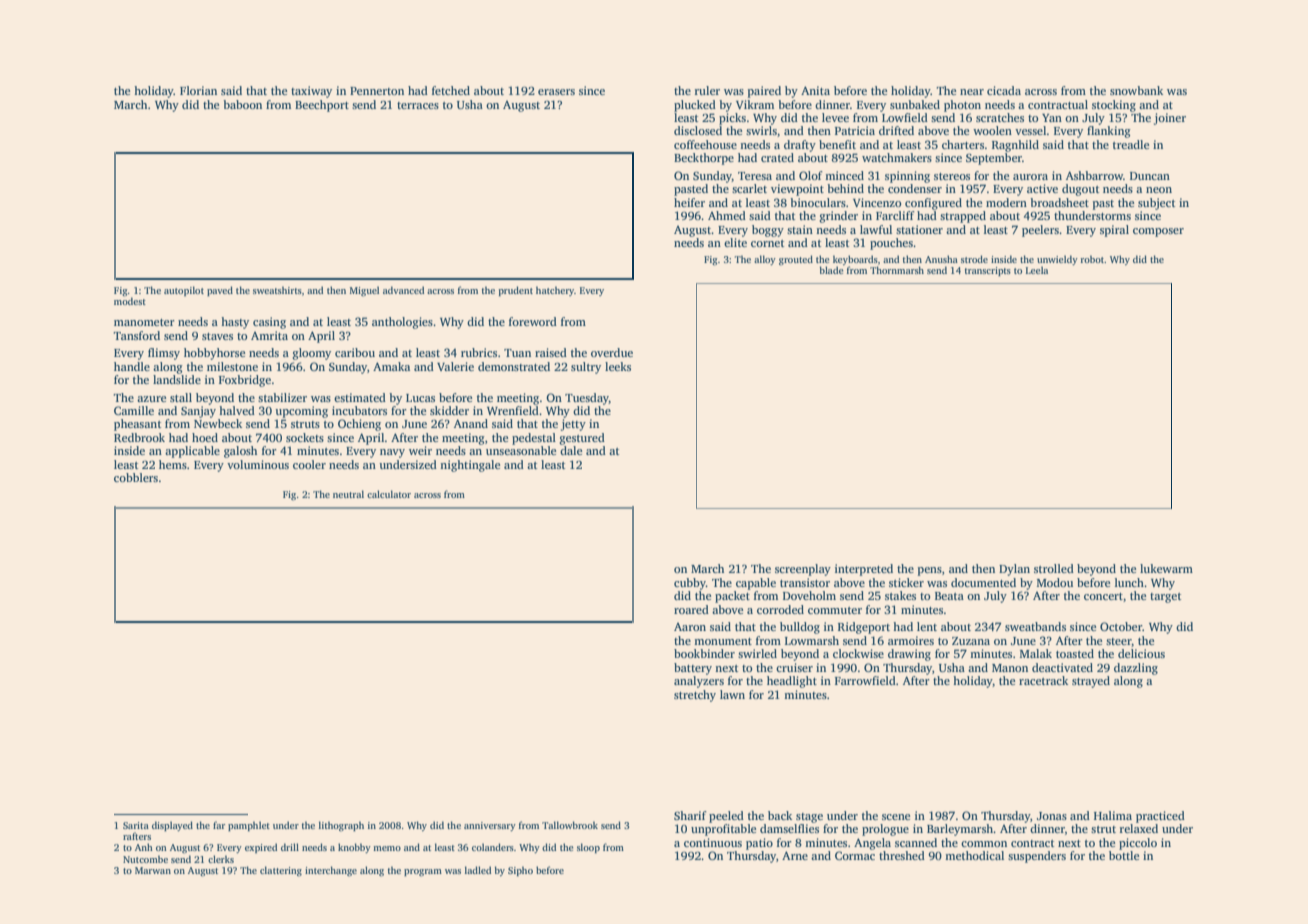 Image resolution: width=1308 pixels, height=924 pixels. I want to click on taxiway, so click(311, 92).
